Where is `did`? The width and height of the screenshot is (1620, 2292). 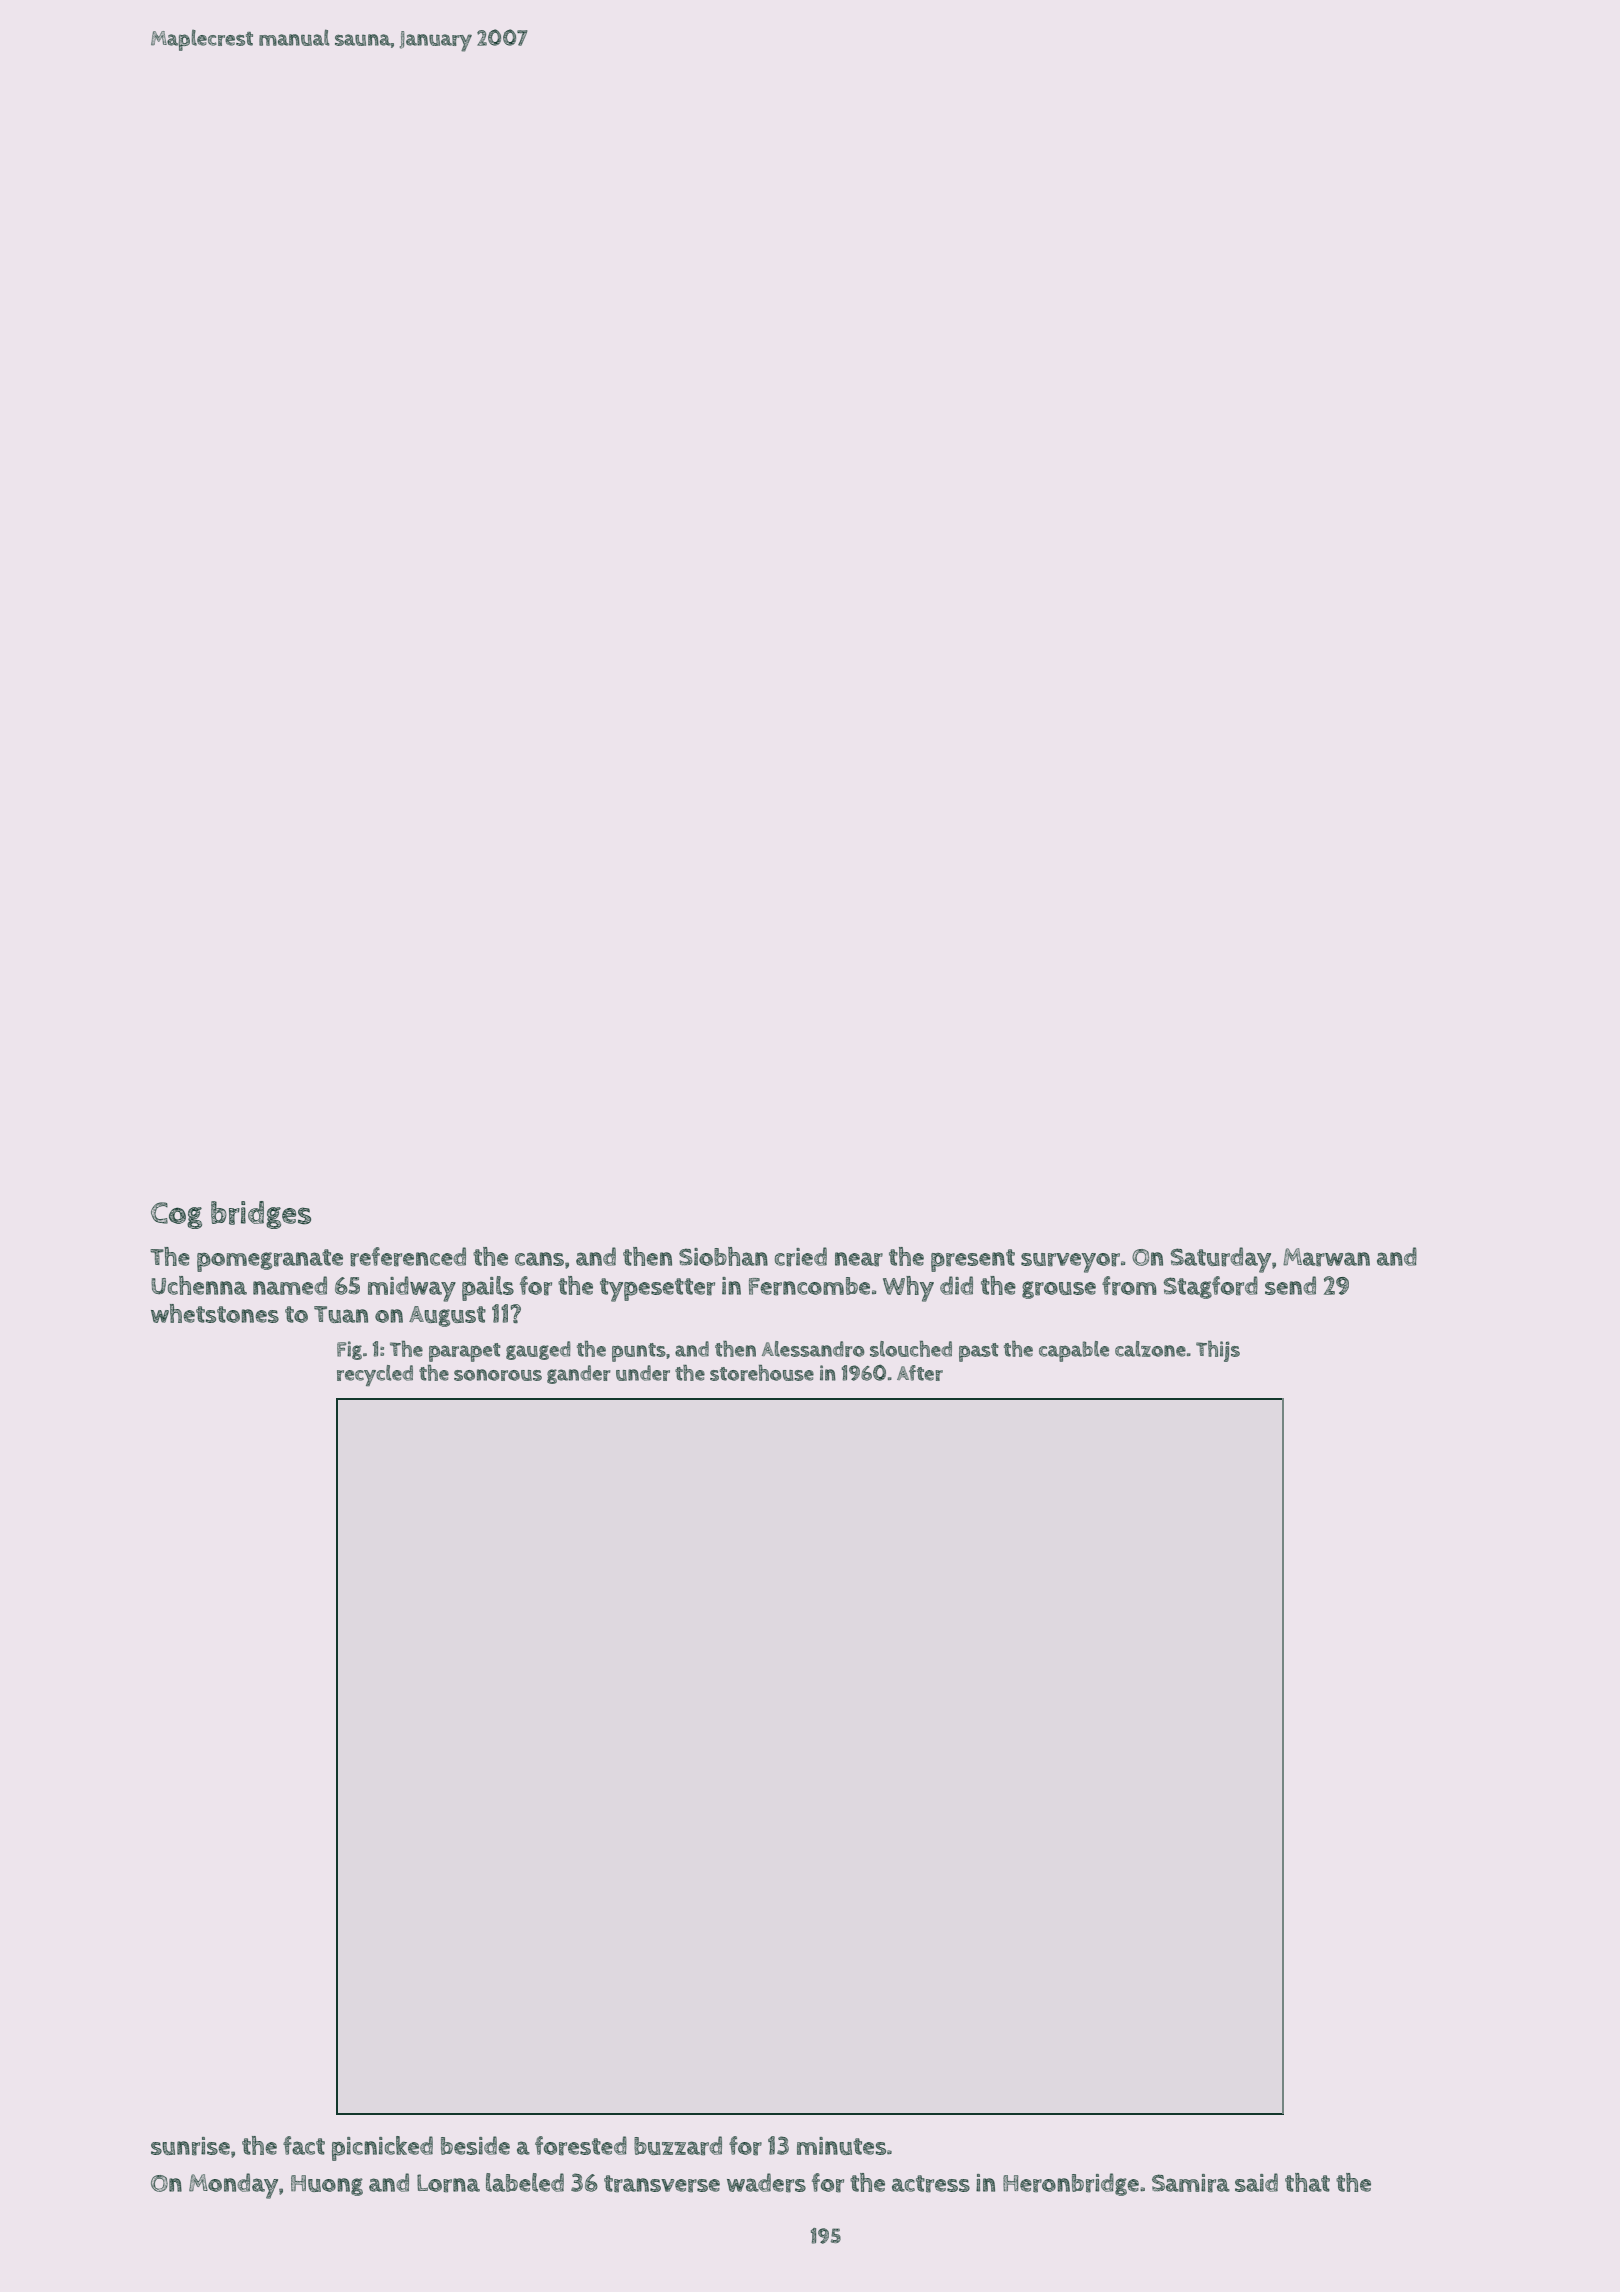
did is located at coordinates (956, 1285).
